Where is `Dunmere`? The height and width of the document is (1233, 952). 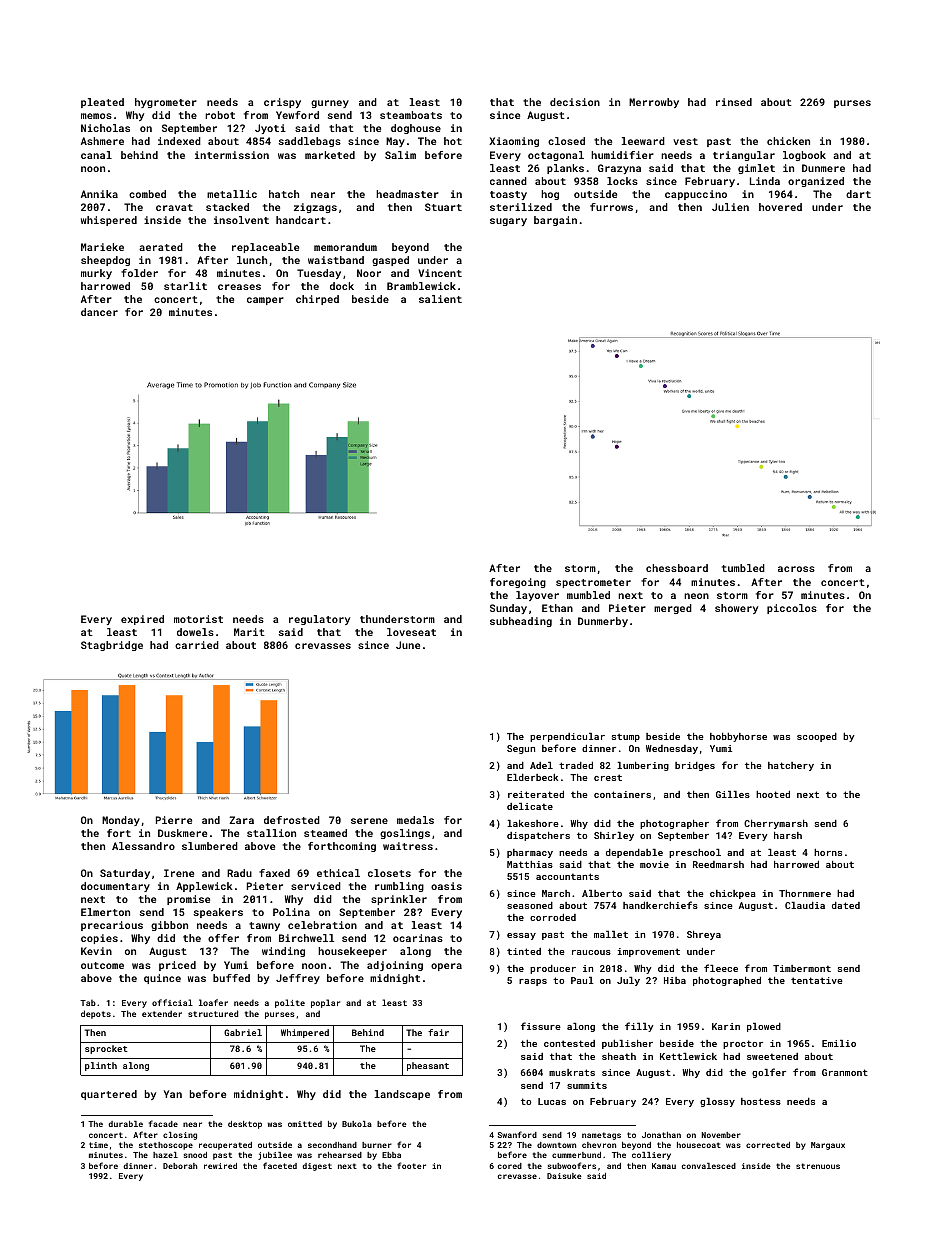
Dunmere is located at coordinates (823, 168).
